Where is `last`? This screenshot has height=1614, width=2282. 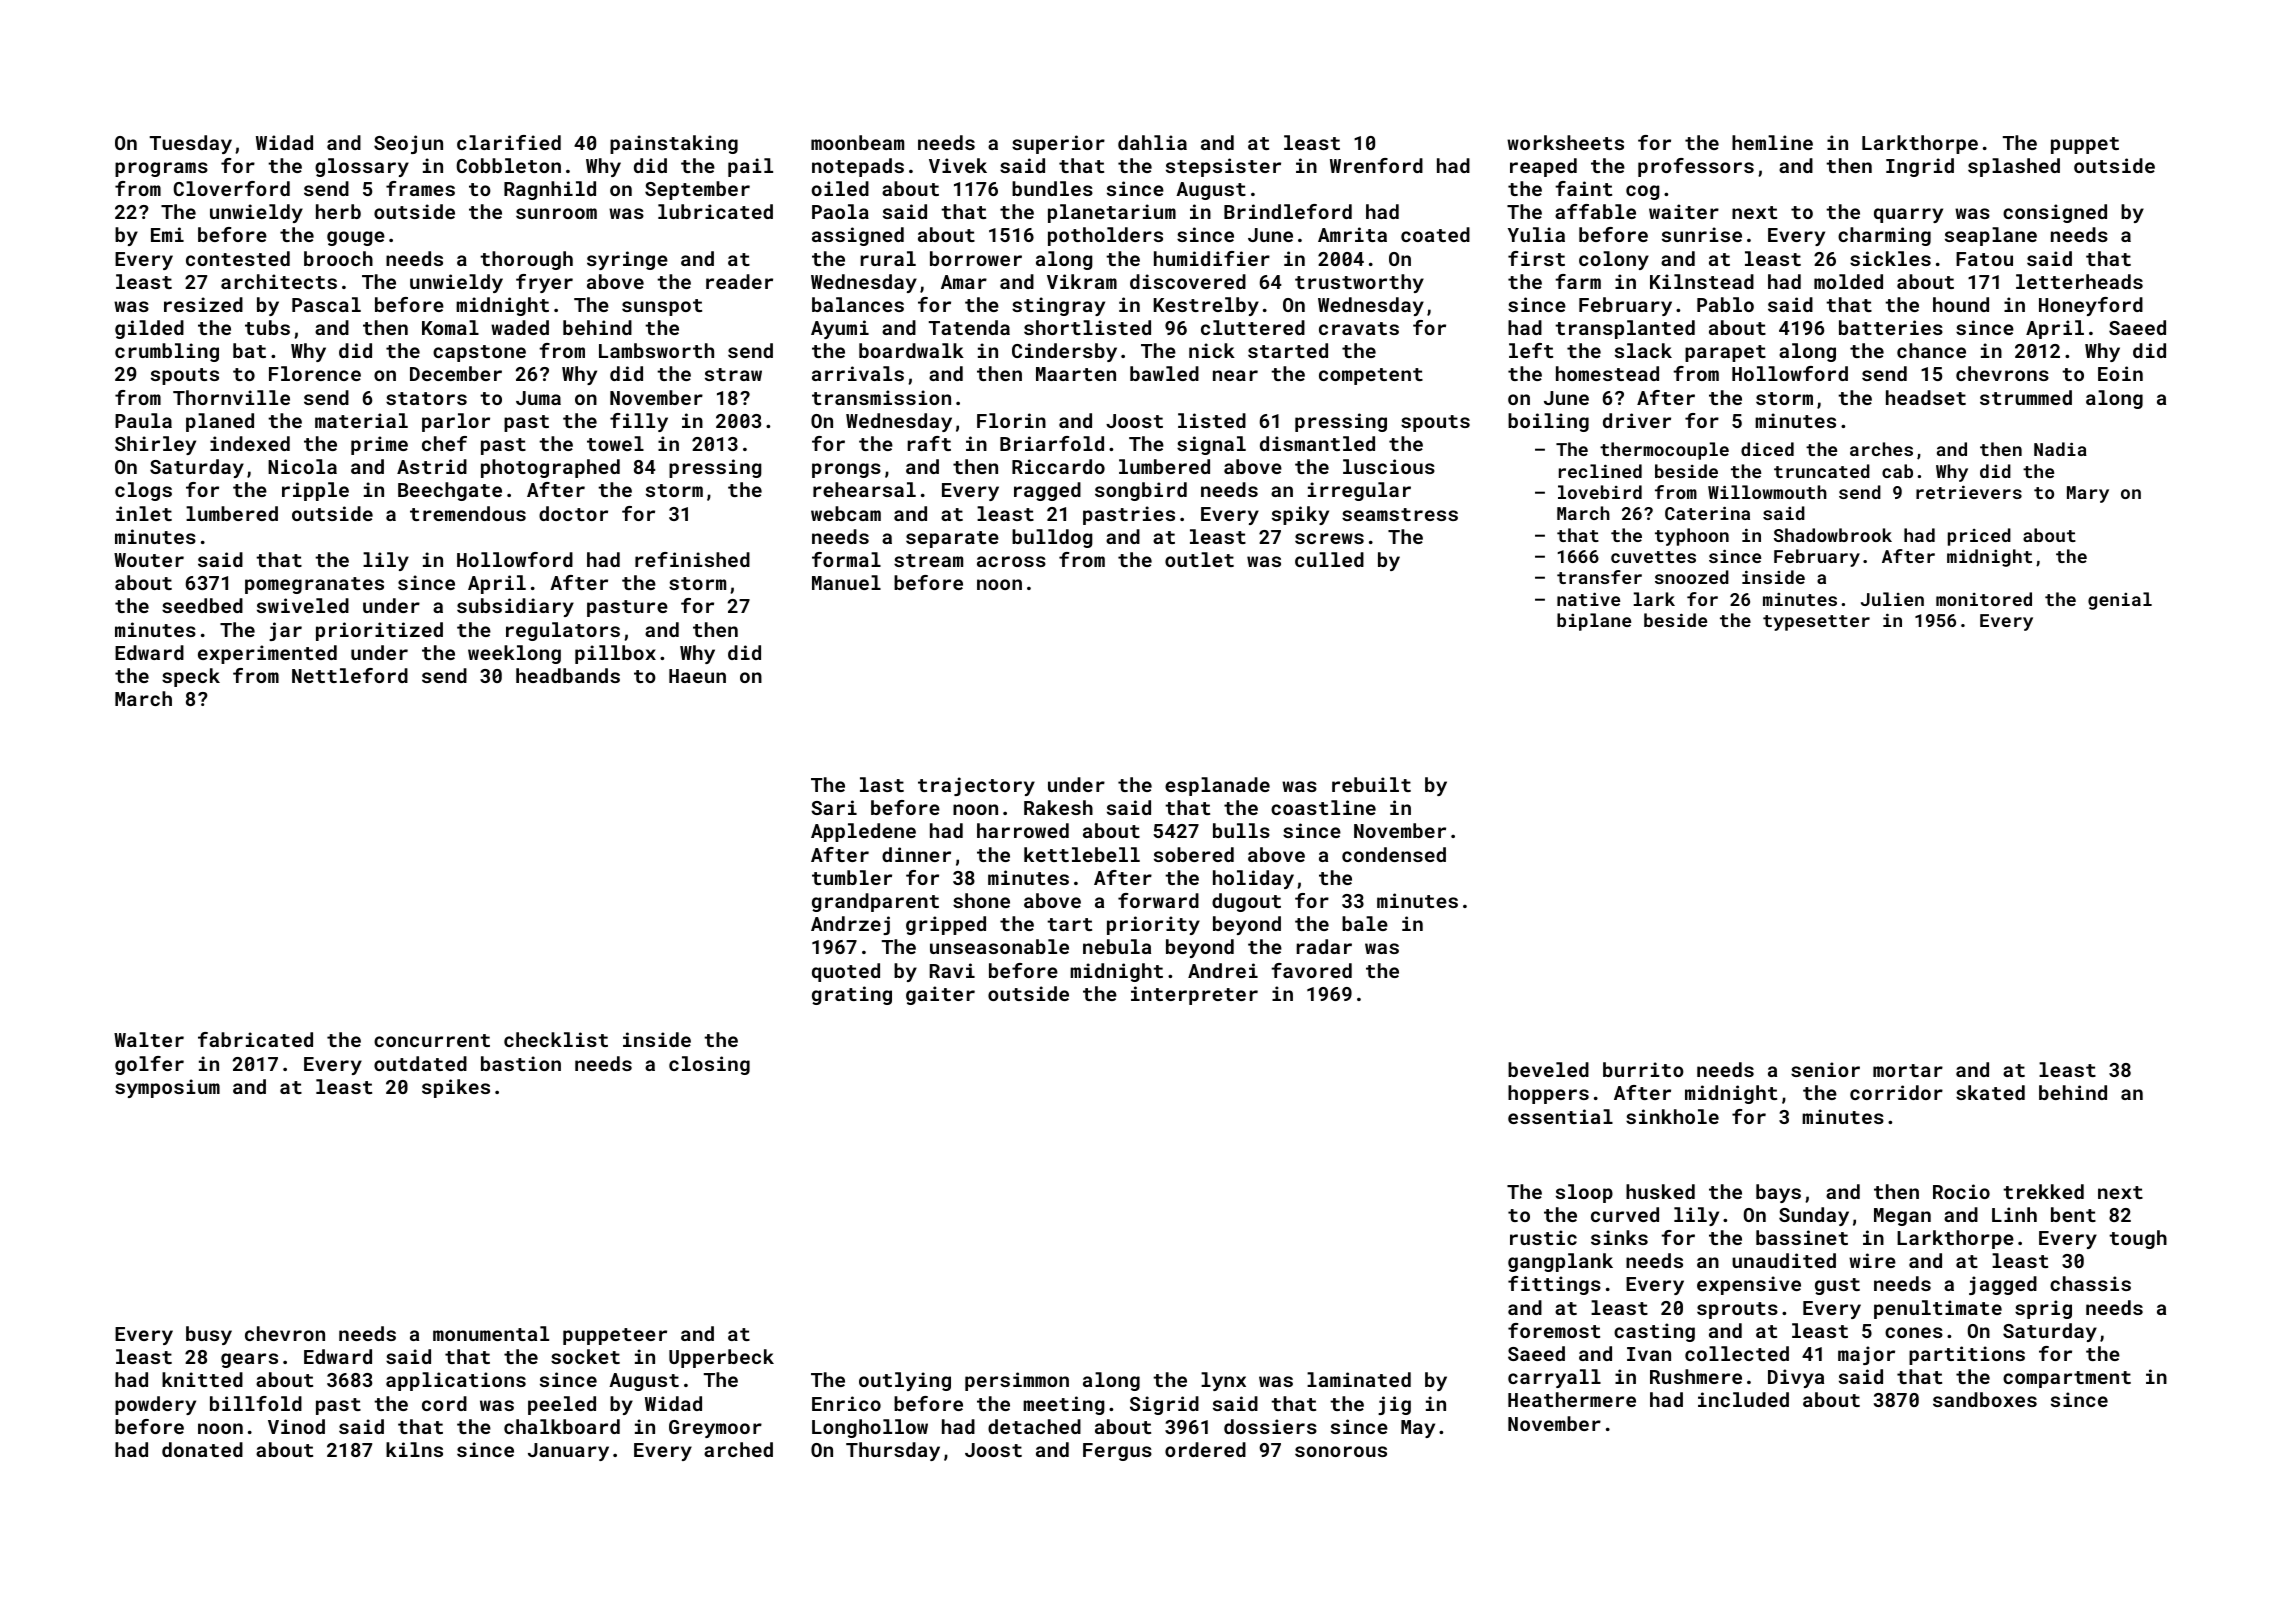 last is located at coordinates (882, 784).
